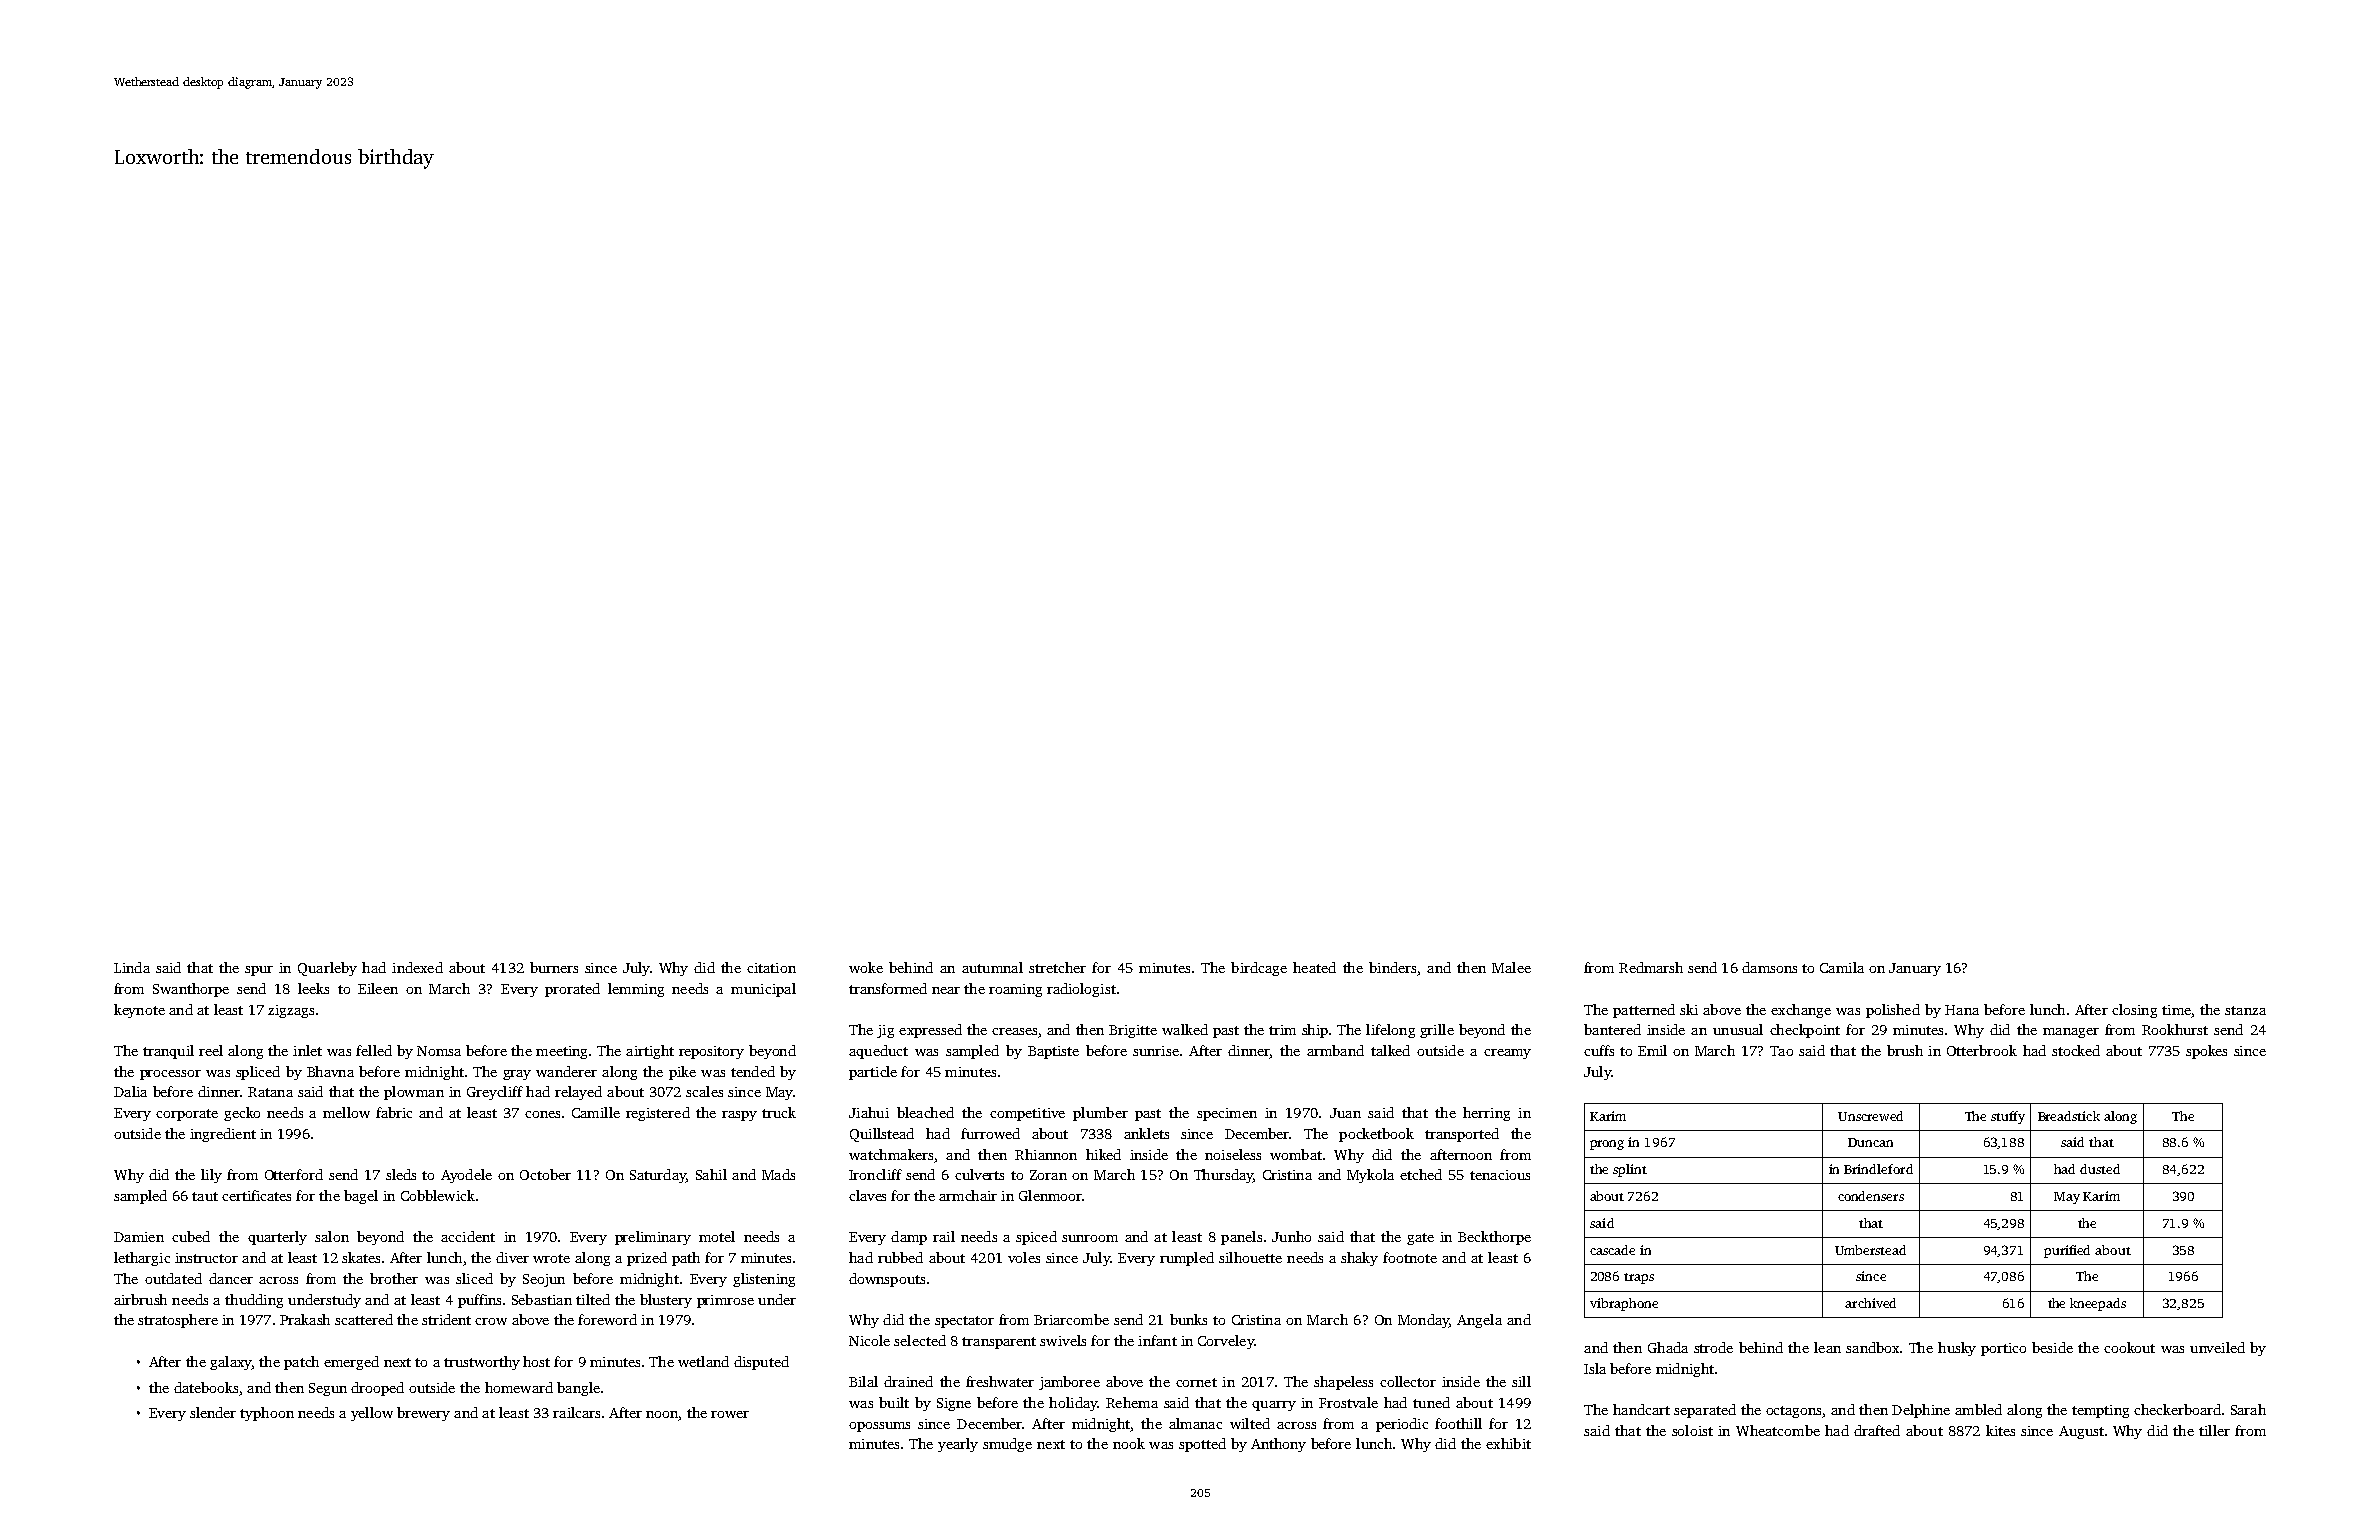  I want to click on yearly, so click(958, 1445).
